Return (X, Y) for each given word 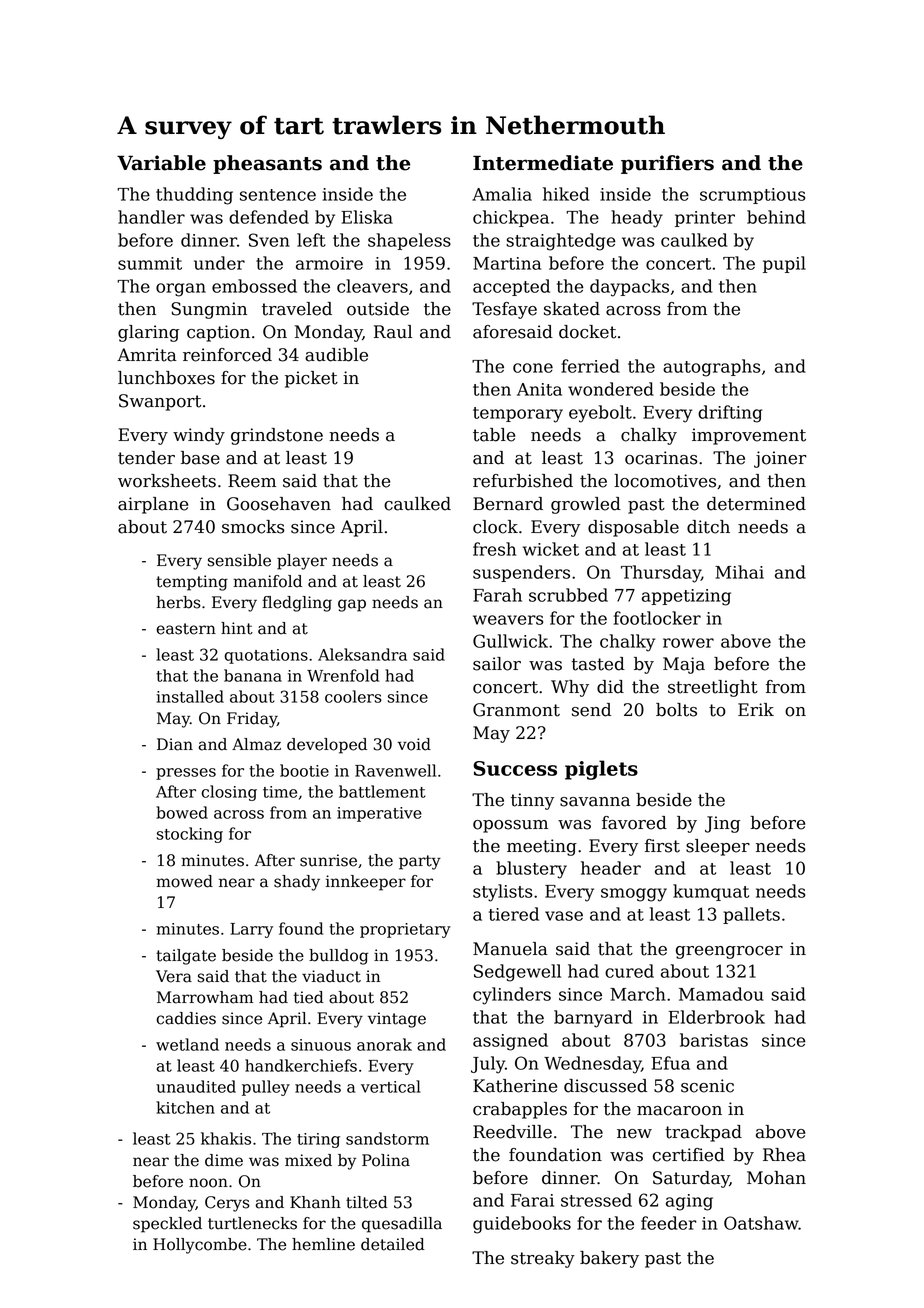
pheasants (267, 164)
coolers (353, 696)
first (662, 846)
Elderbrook (716, 1017)
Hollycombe (200, 1246)
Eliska (367, 217)
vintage (397, 1020)
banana (253, 675)
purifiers (667, 164)
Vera (174, 976)
